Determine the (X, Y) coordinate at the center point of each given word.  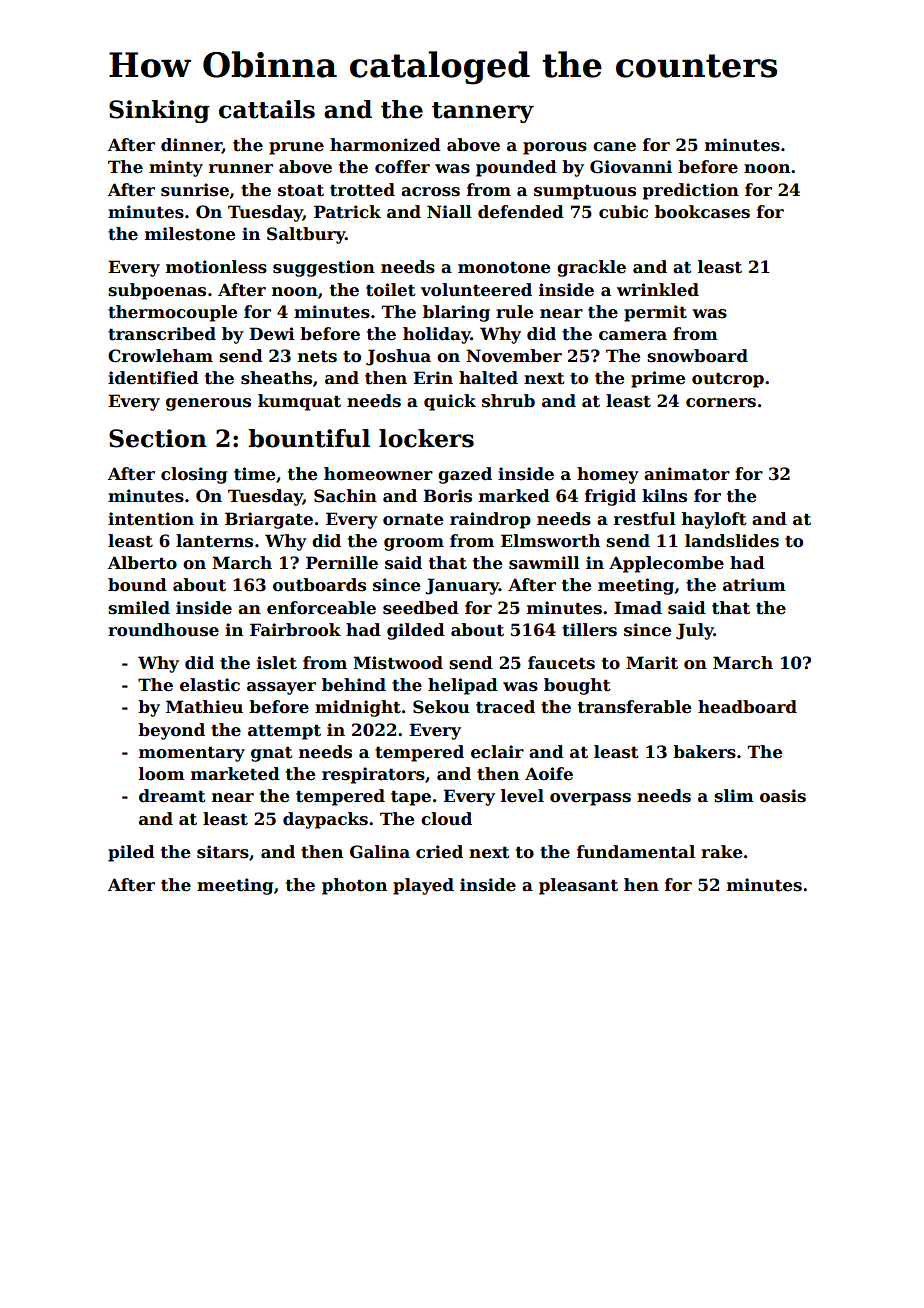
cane (614, 147)
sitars (223, 852)
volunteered (476, 290)
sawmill (544, 563)
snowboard (697, 356)
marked (514, 496)
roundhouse (163, 630)
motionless (216, 267)
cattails (267, 109)
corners (721, 403)
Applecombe (666, 564)
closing (194, 475)
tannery (483, 112)
